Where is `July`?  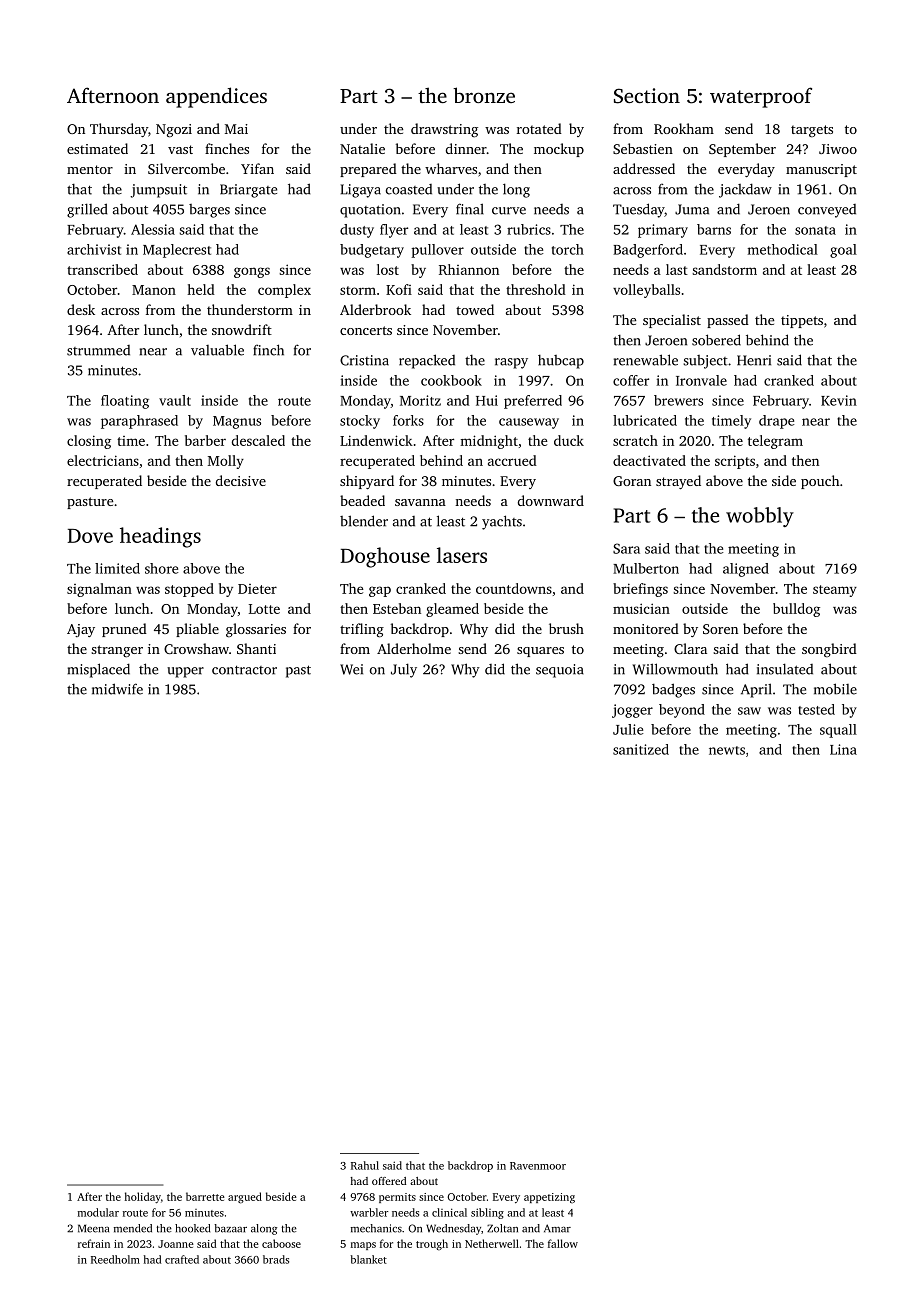
July is located at coordinates (404, 670).
